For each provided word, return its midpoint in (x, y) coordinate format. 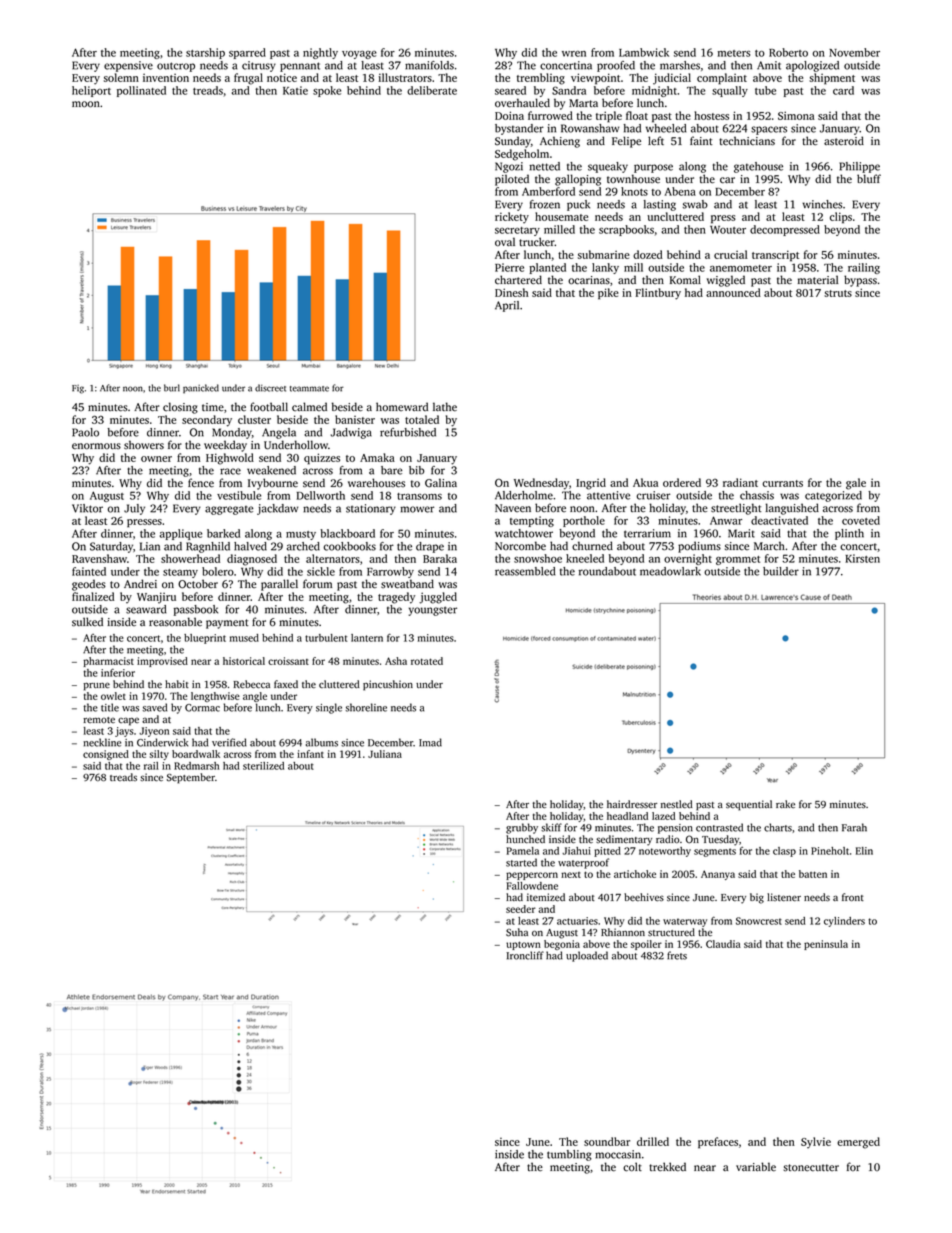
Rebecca (252, 684)
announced (733, 292)
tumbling (569, 1155)
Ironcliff (525, 955)
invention (166, 78)
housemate (561, 216)
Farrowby (390, 572)
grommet (738, 560)
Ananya (718, 875)
